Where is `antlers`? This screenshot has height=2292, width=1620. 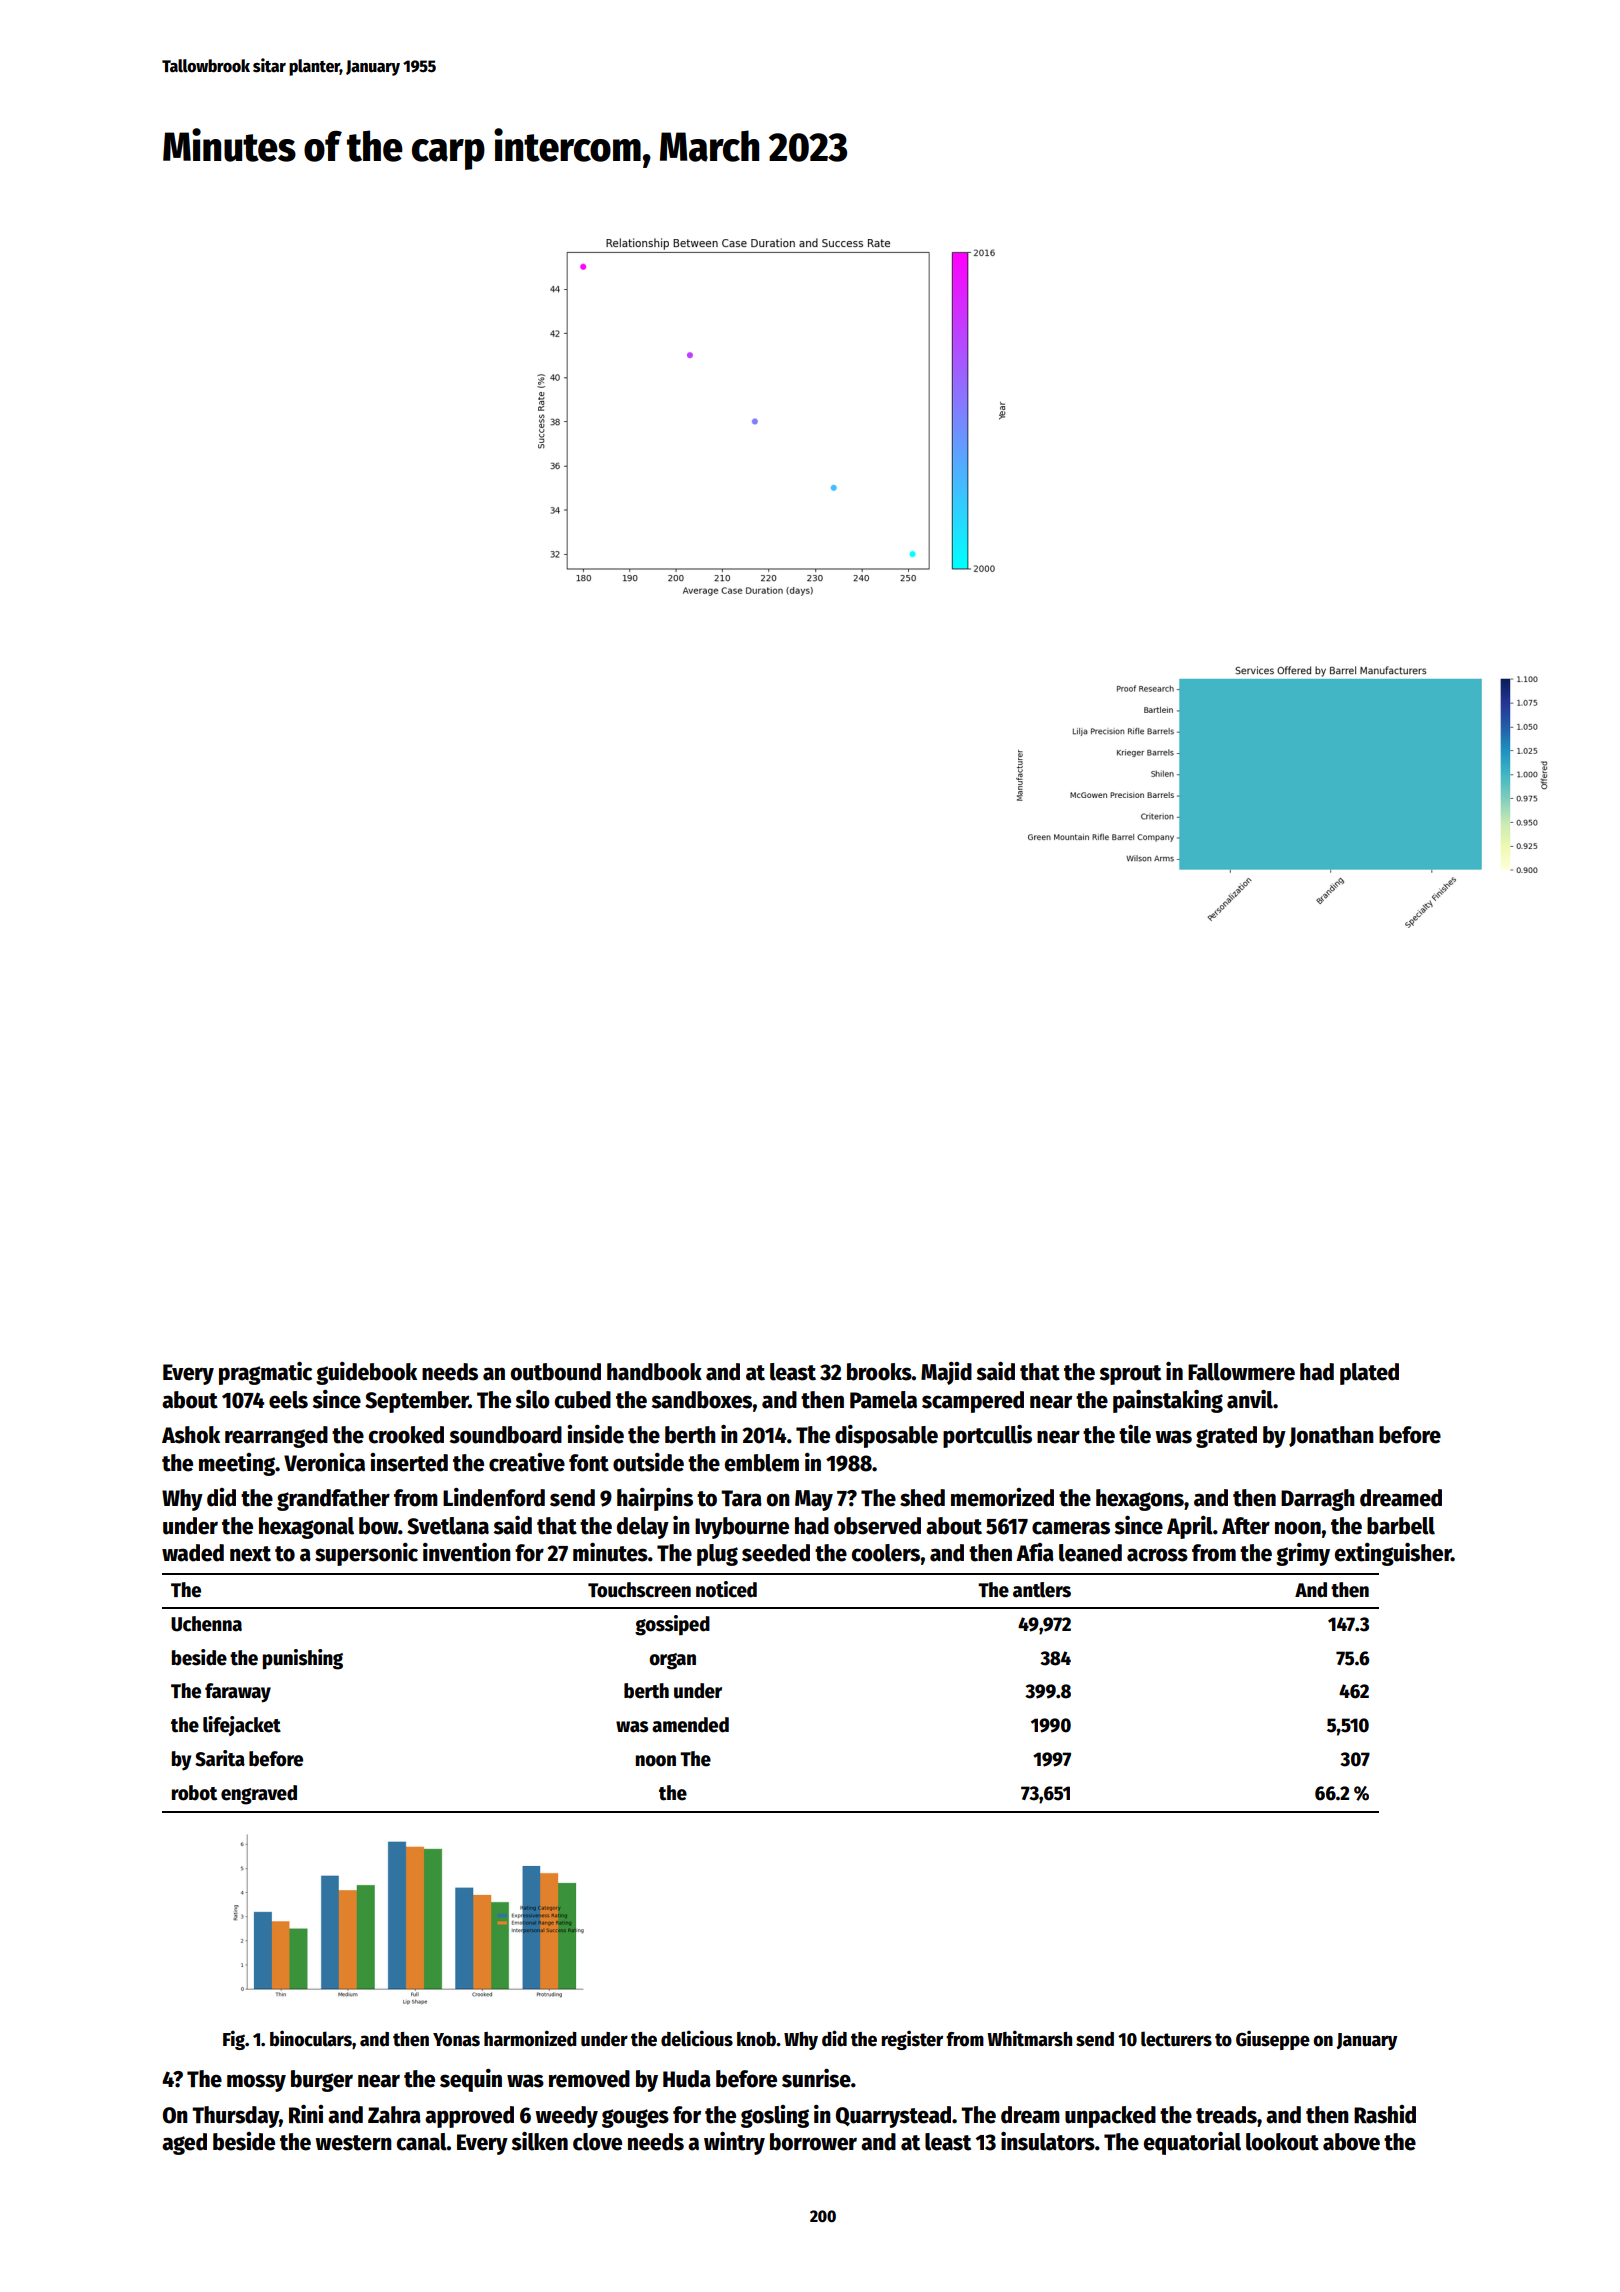
antlers is located at coordinates (1042, 1590).
